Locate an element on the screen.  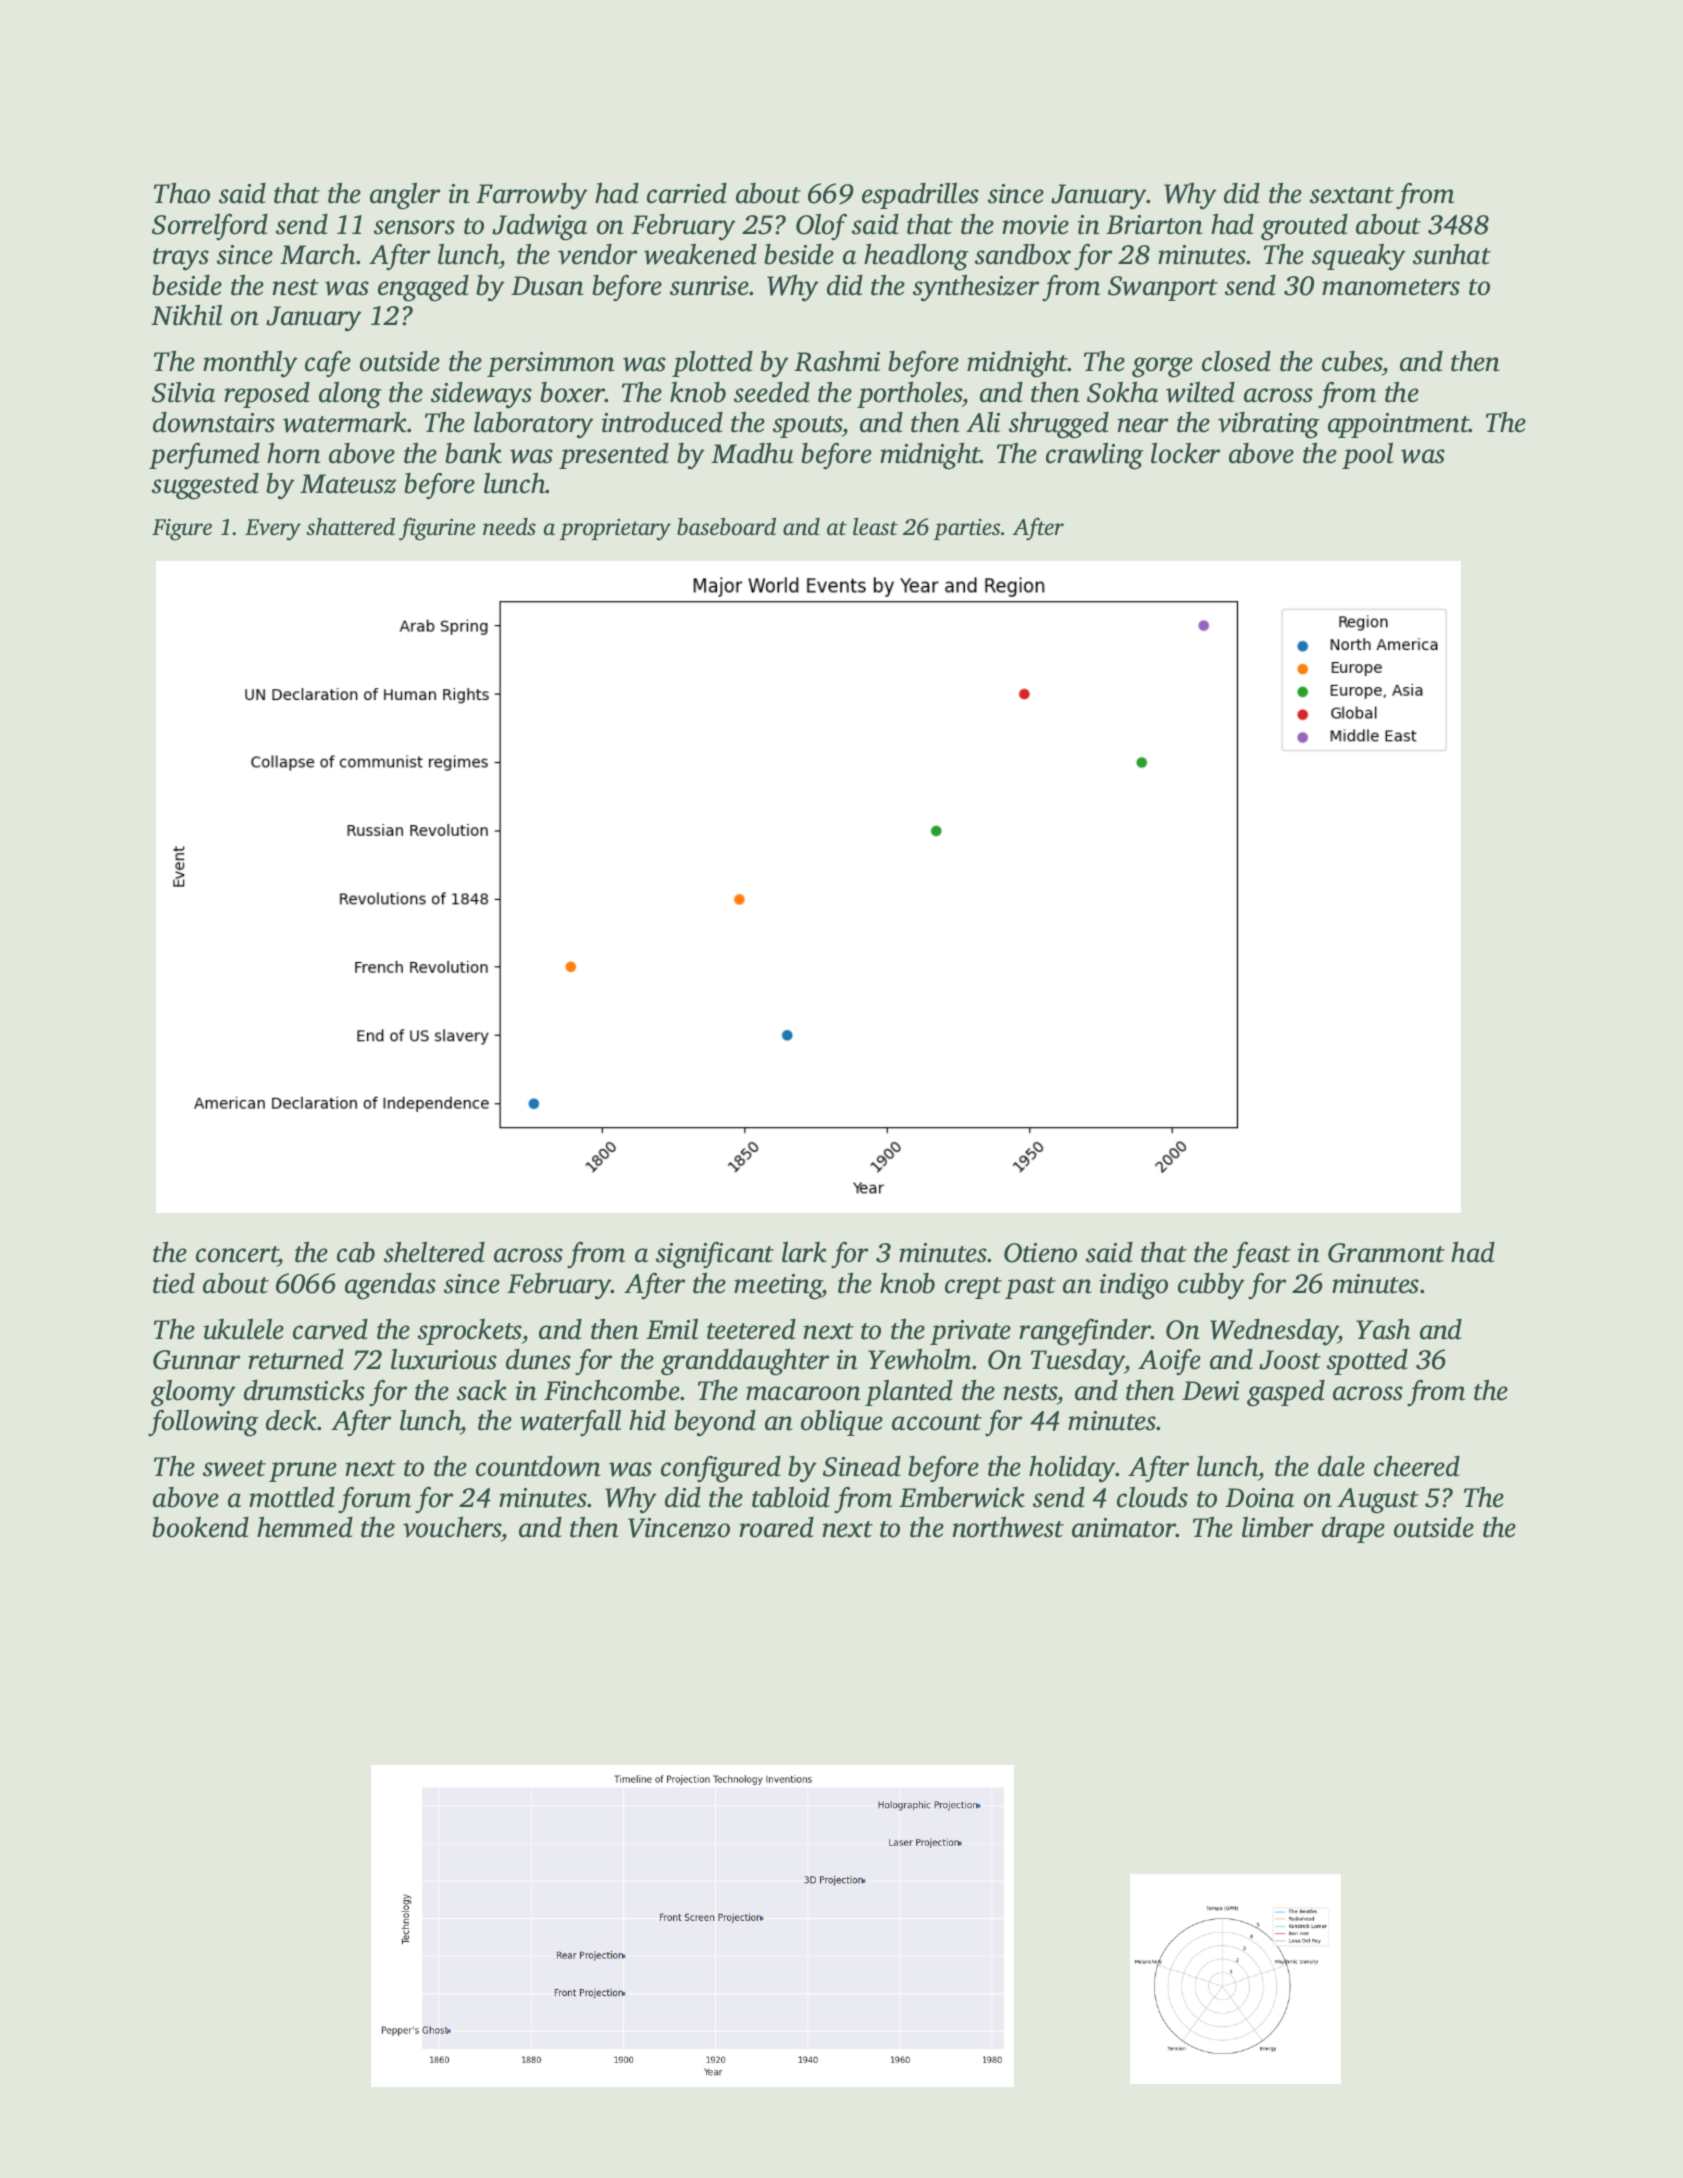
Thao is located at coordinates (182, 193).
